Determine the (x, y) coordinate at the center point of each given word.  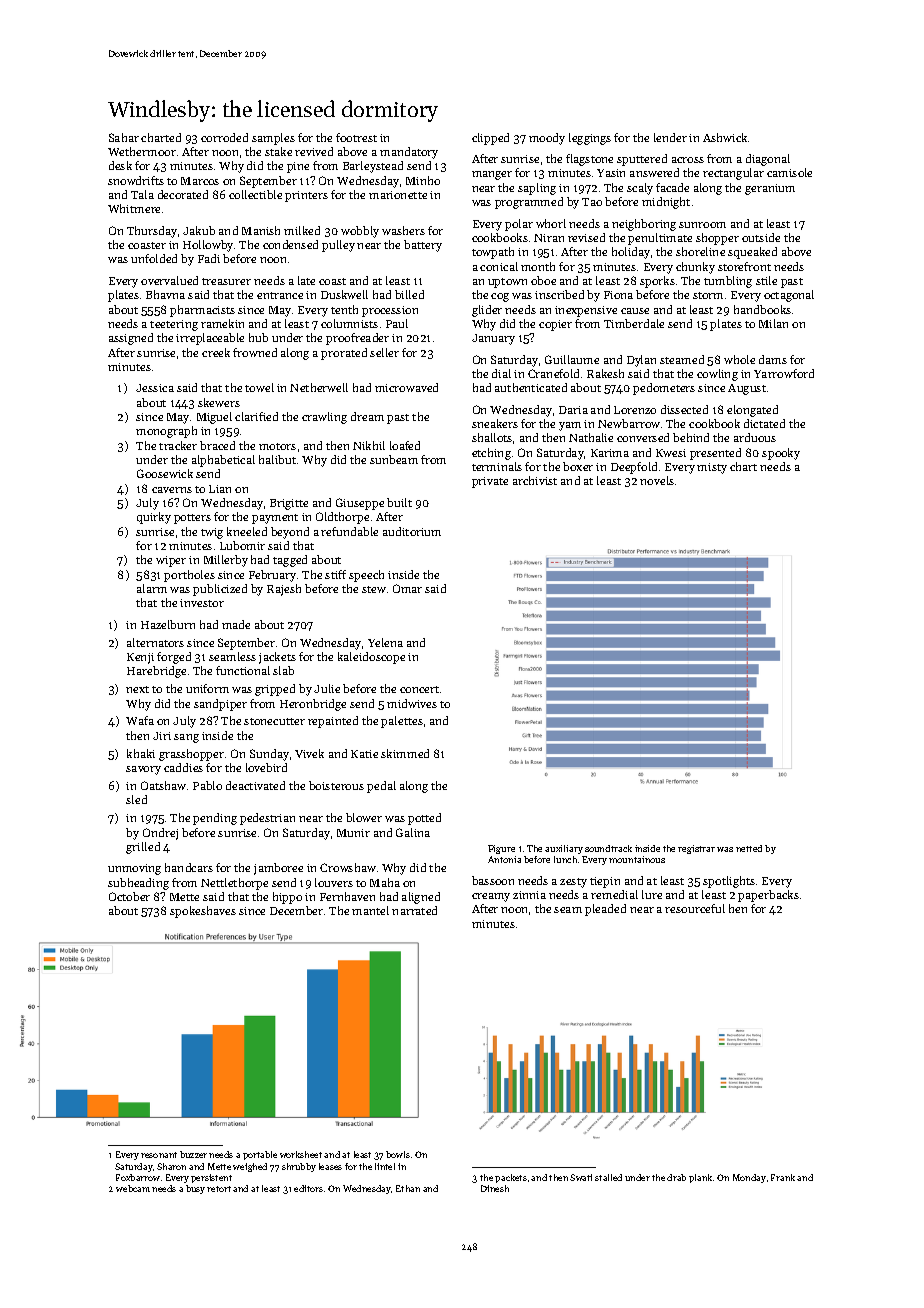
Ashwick (725, 137)
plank (700, 1178)
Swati (581, 1177)
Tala (142, 194)
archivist (535, 480)
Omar (407, 588)
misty (712, 468)
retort (219, 1189)
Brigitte (289, 504)
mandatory (409, 153)
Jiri (162, 736)
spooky (781, 454)
